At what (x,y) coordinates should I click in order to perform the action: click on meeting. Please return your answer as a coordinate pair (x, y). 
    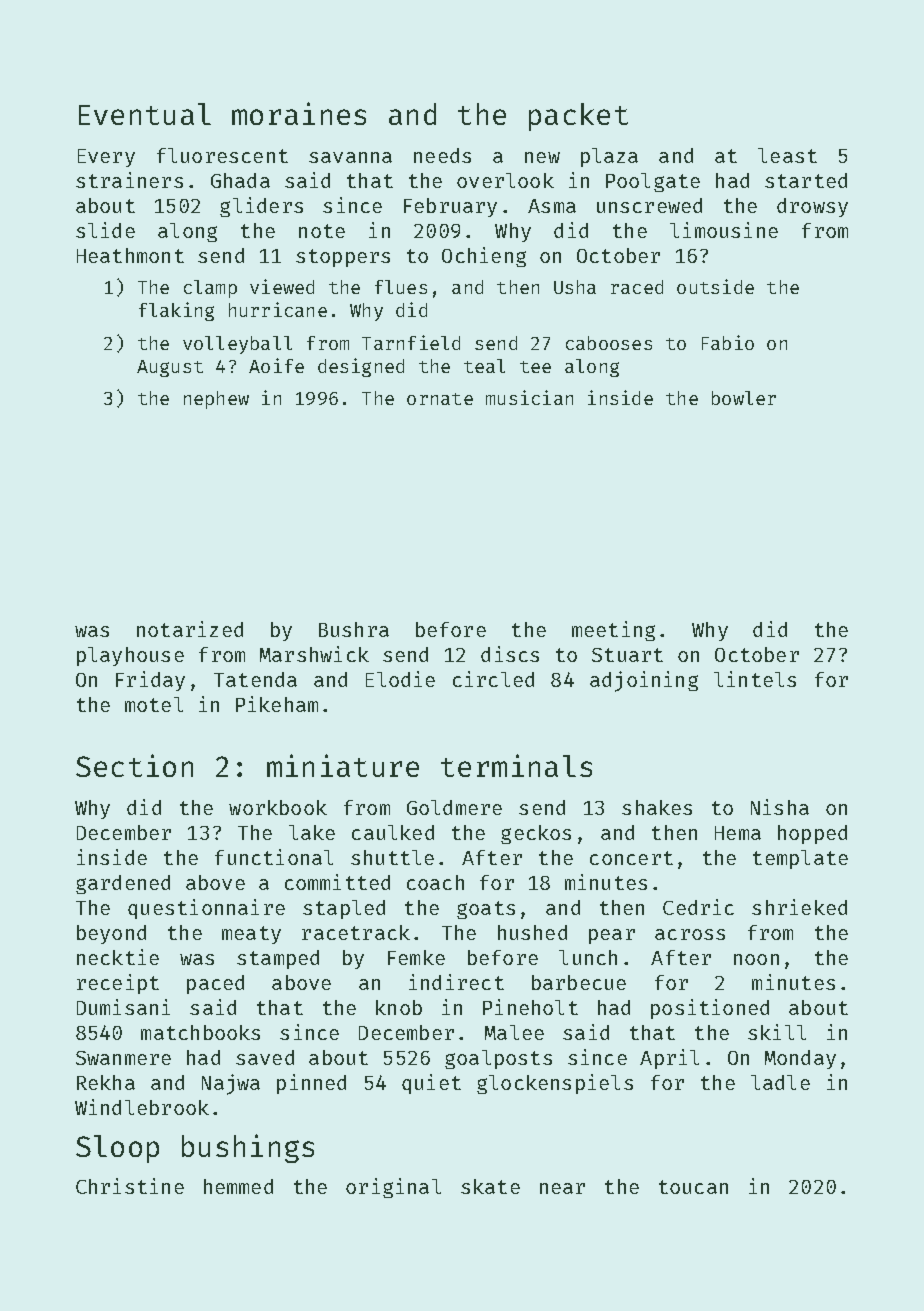
    Looking at the image, I should click on (613, 631).
